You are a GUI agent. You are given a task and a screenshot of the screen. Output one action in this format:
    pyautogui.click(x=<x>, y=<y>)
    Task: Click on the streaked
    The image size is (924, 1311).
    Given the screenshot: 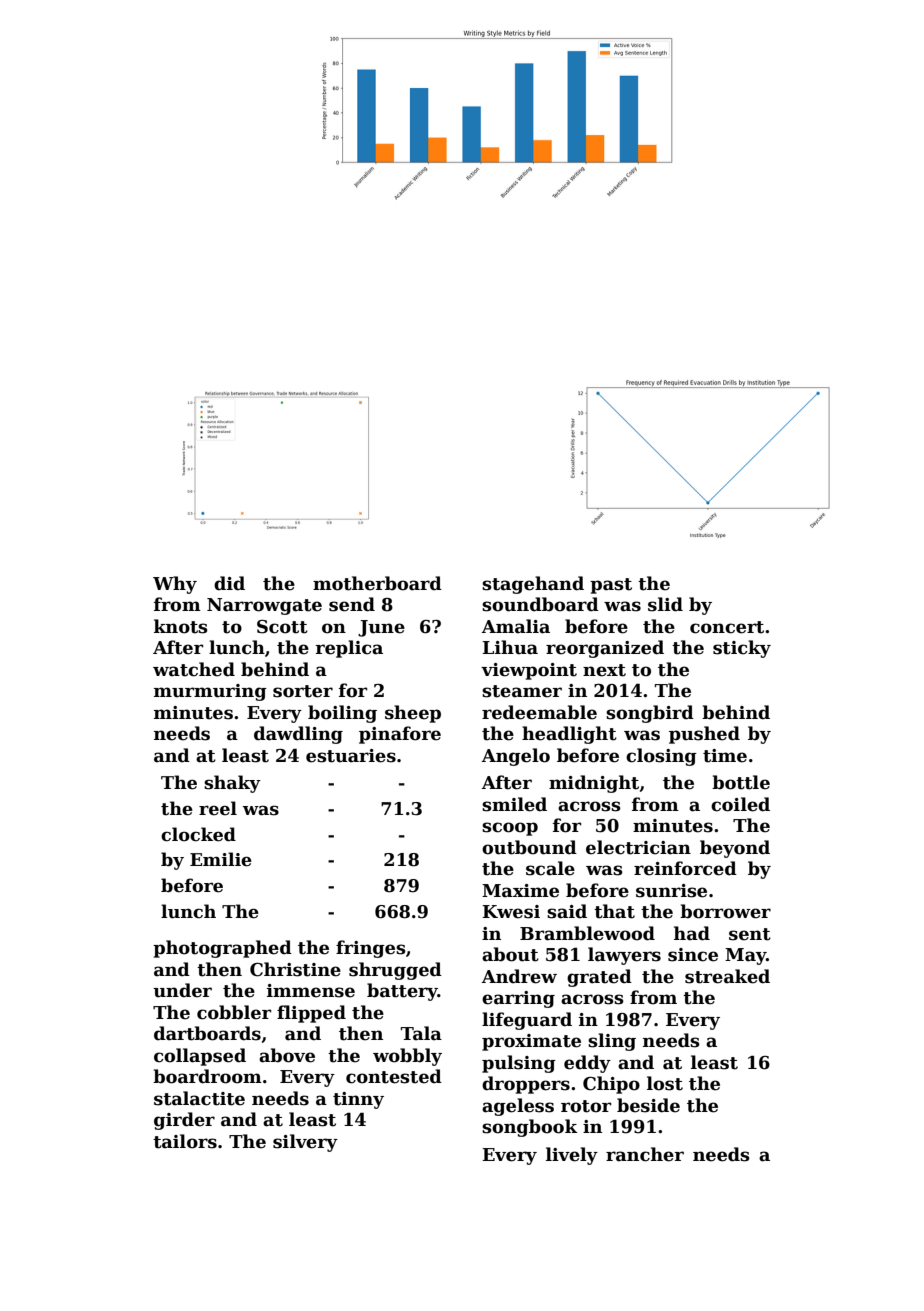 What is the action you would take?
    pyautogui.click(x=727, y=976)
